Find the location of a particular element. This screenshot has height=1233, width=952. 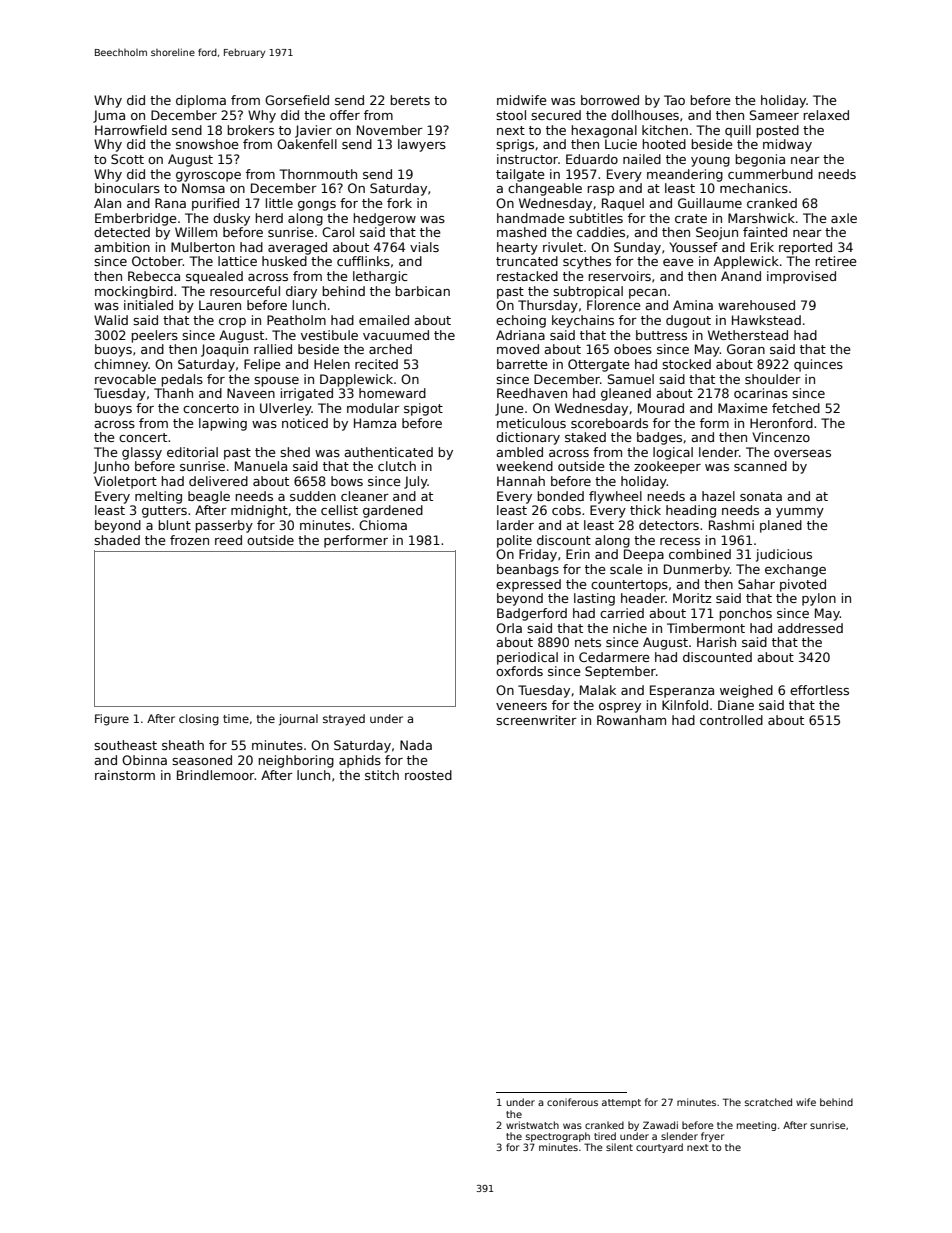

wristwatch is located at coordinates (532, 1125).
